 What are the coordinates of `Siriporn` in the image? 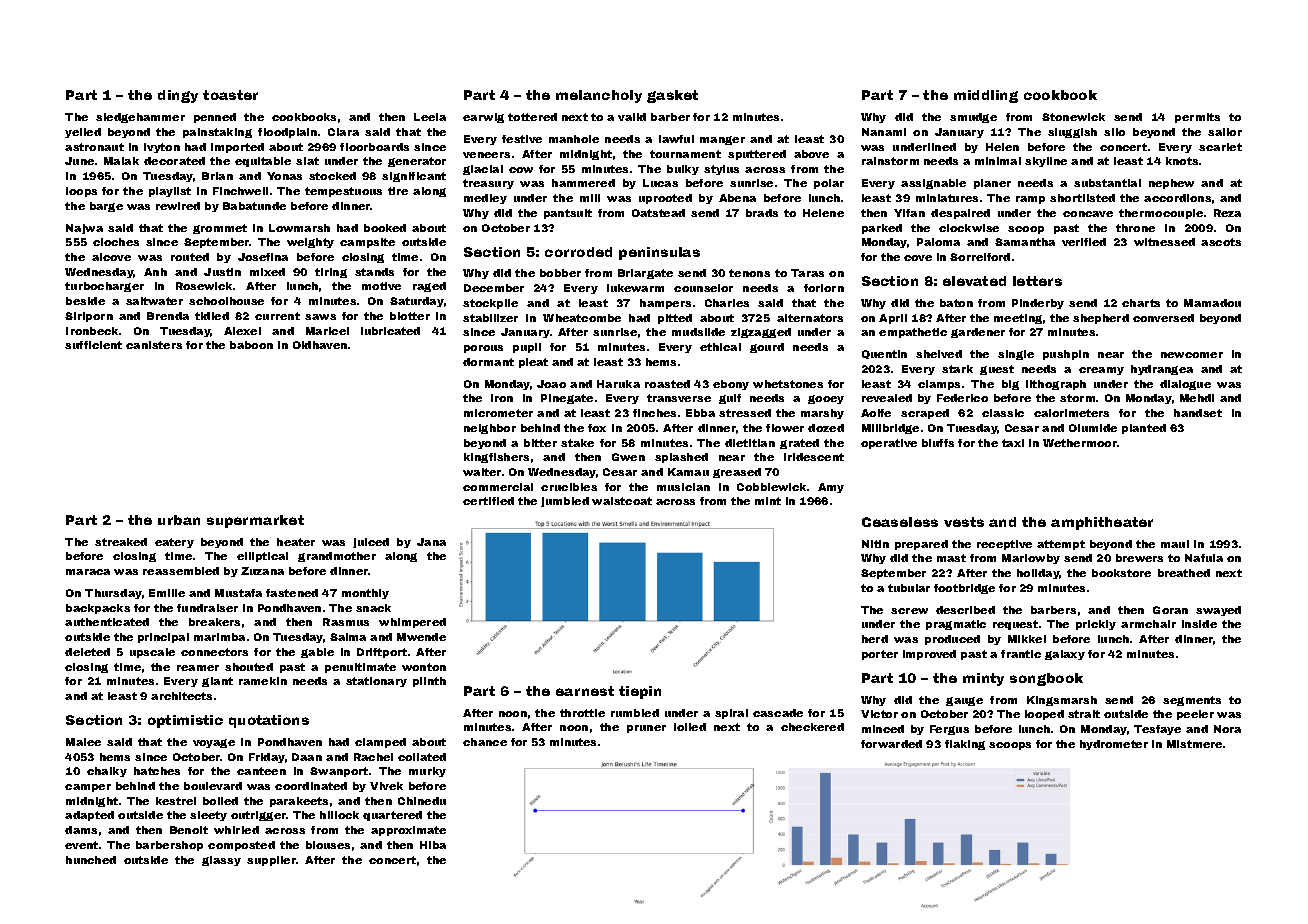 It's located at (89, 317).
